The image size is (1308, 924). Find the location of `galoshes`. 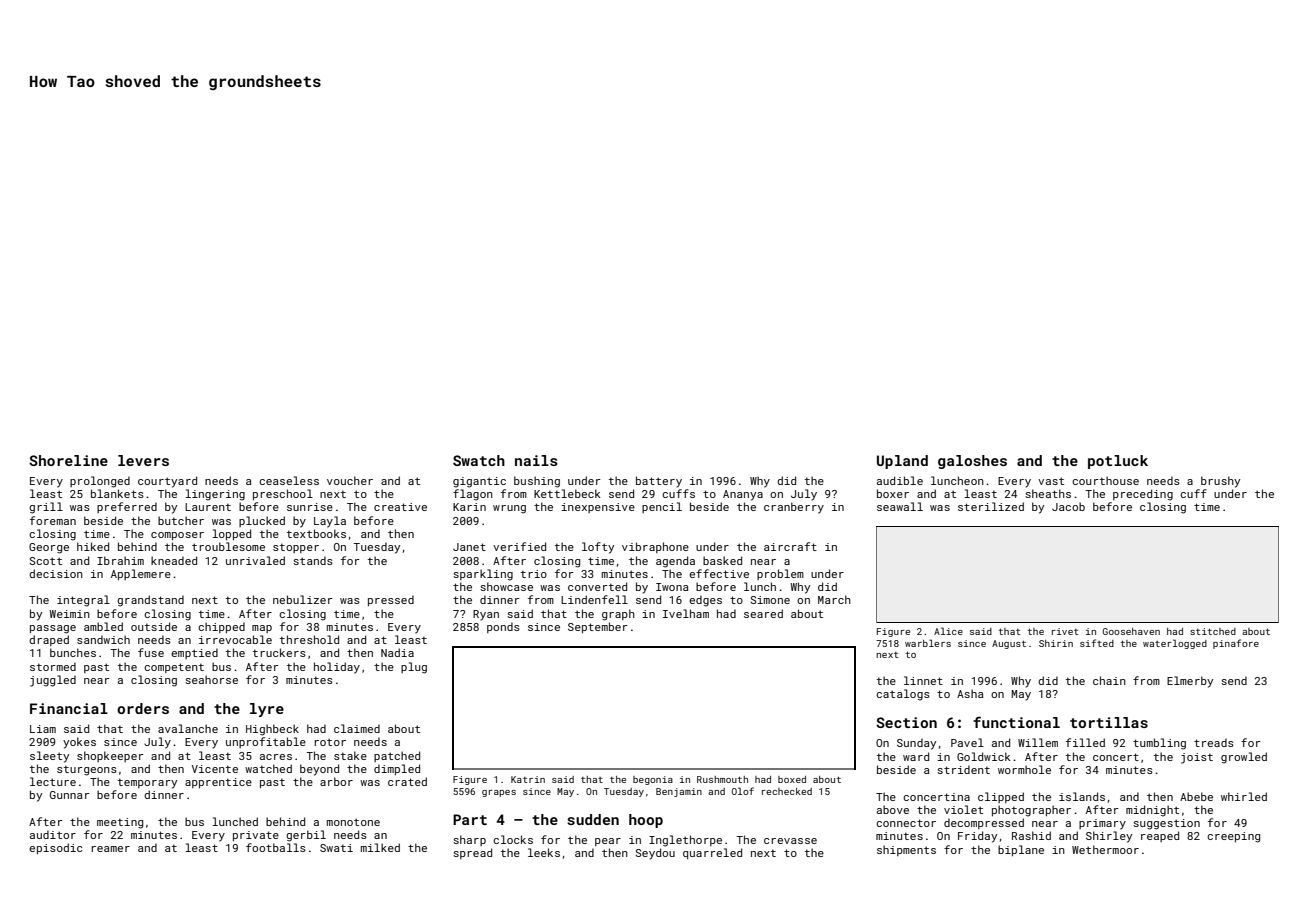

galoshes is located at coordinates (972, 462).
